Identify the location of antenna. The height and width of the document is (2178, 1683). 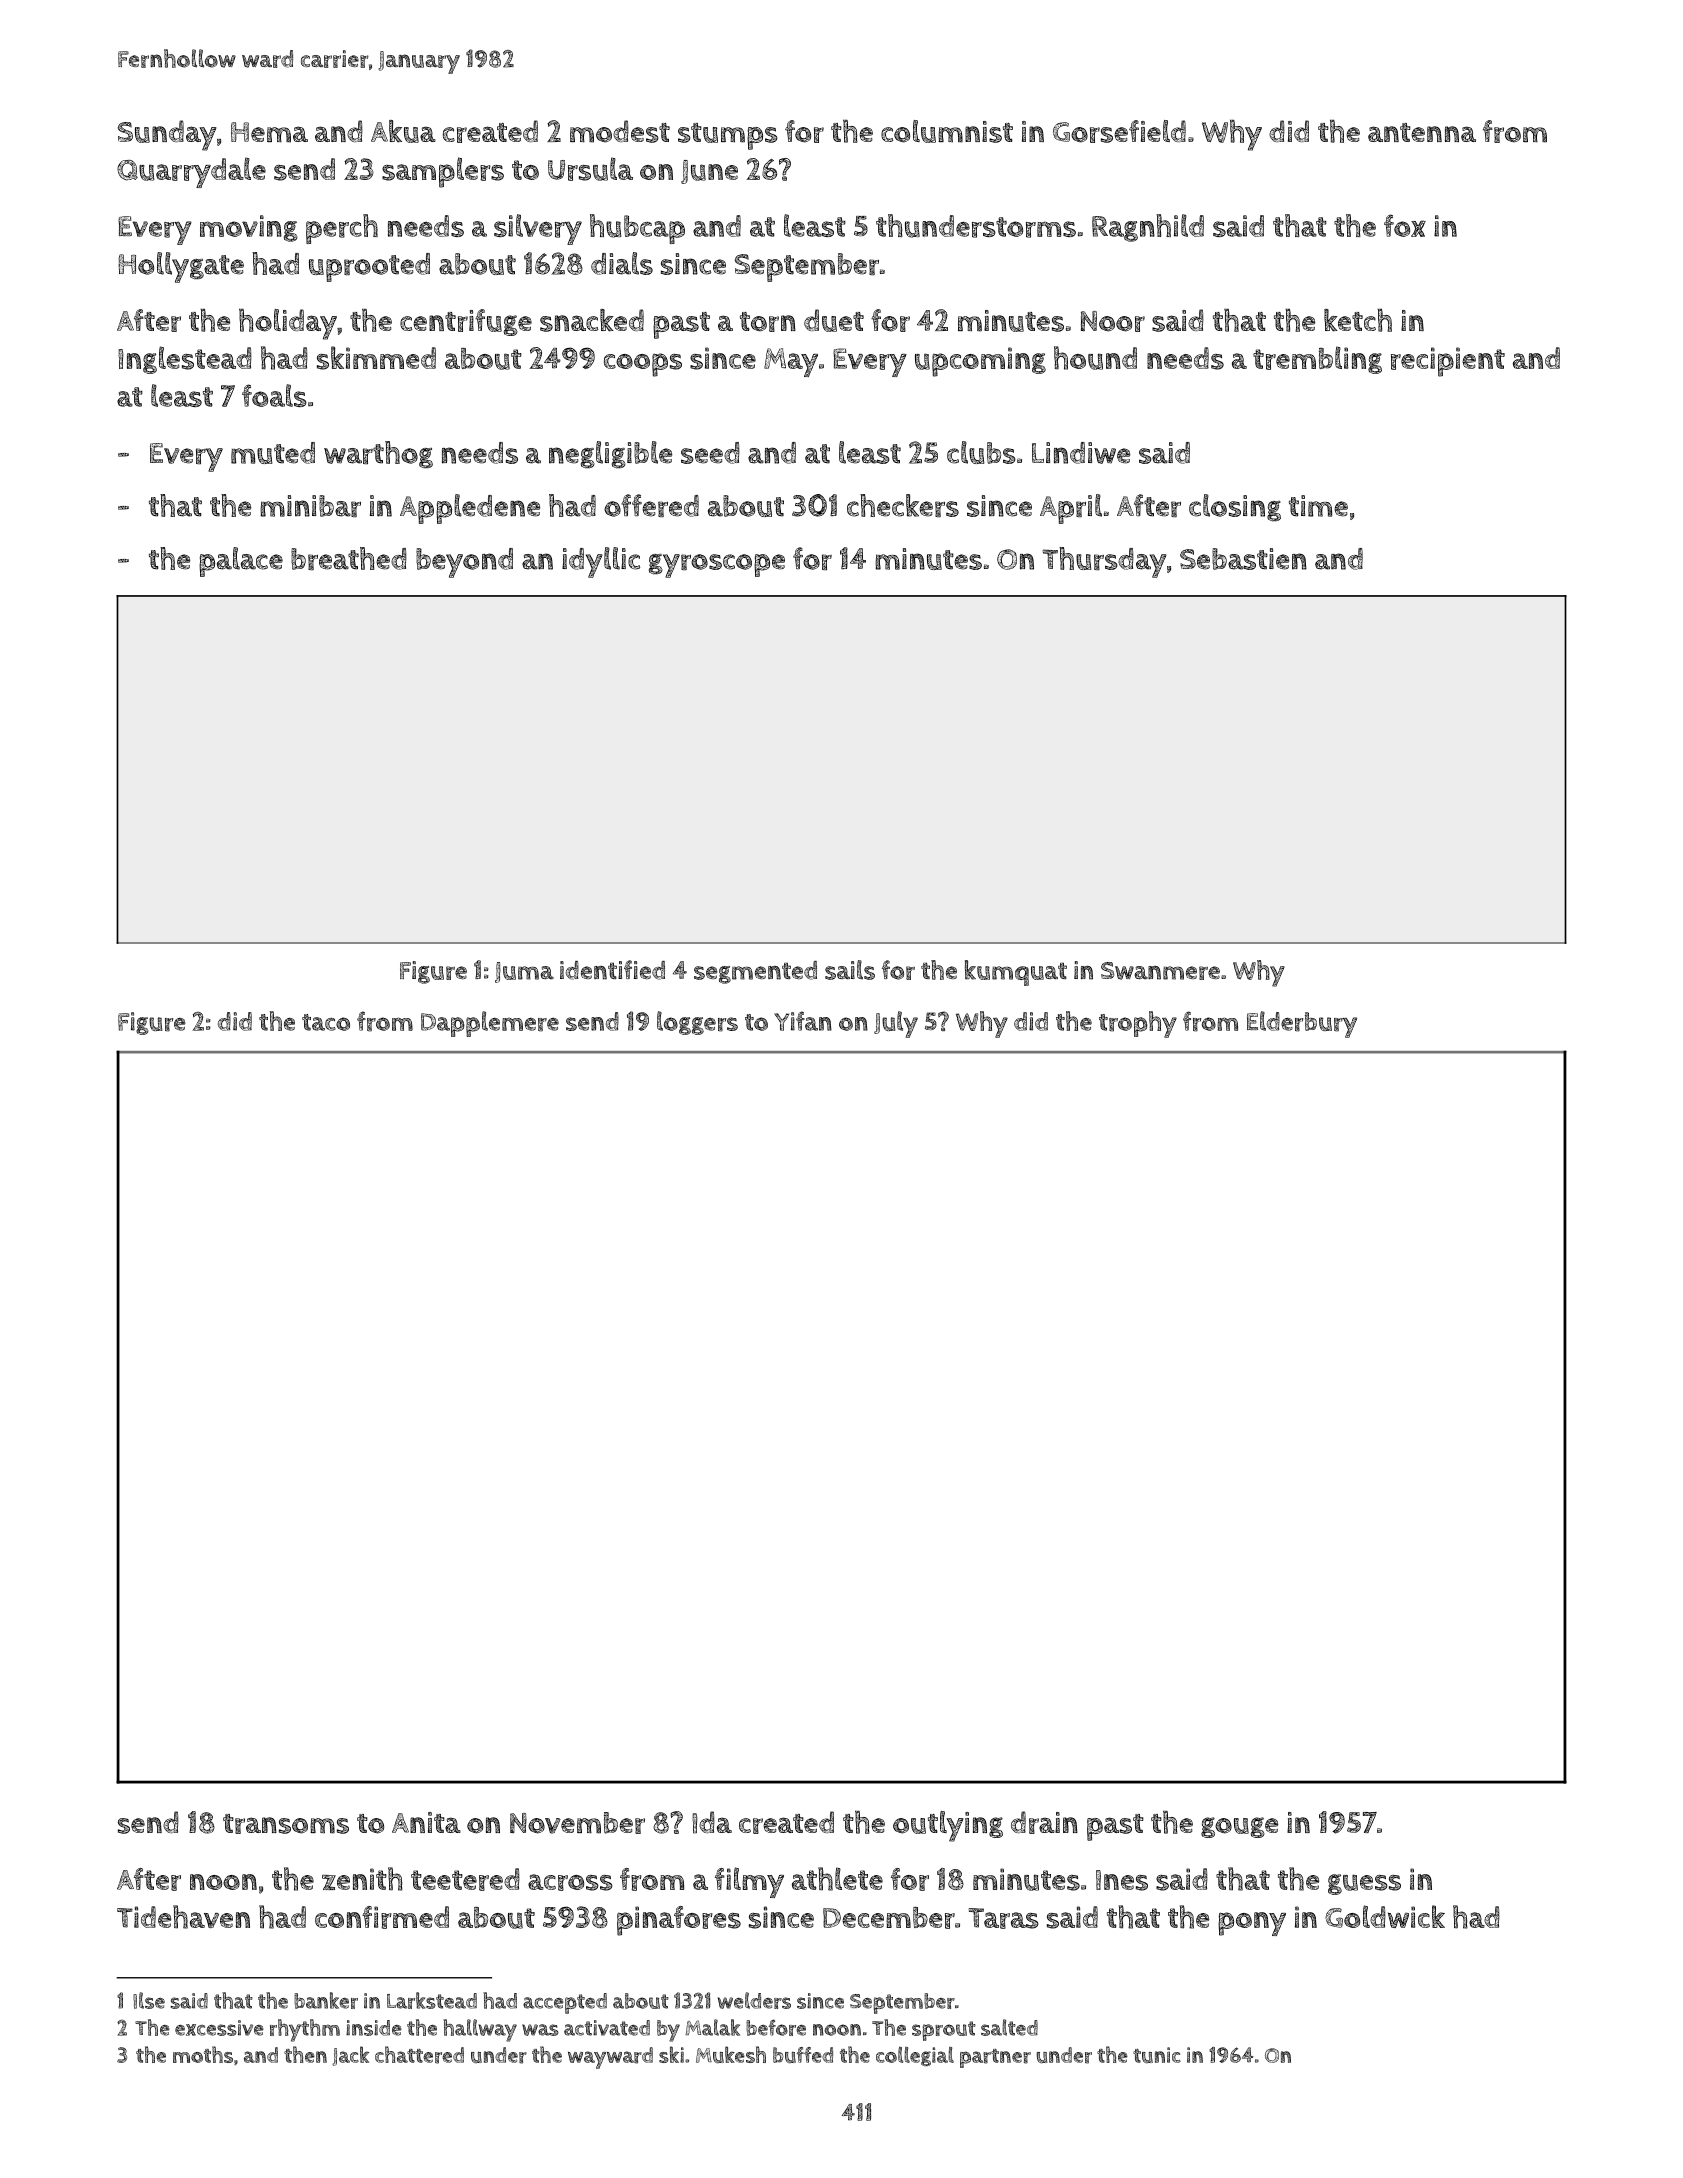
(1422, 132).
